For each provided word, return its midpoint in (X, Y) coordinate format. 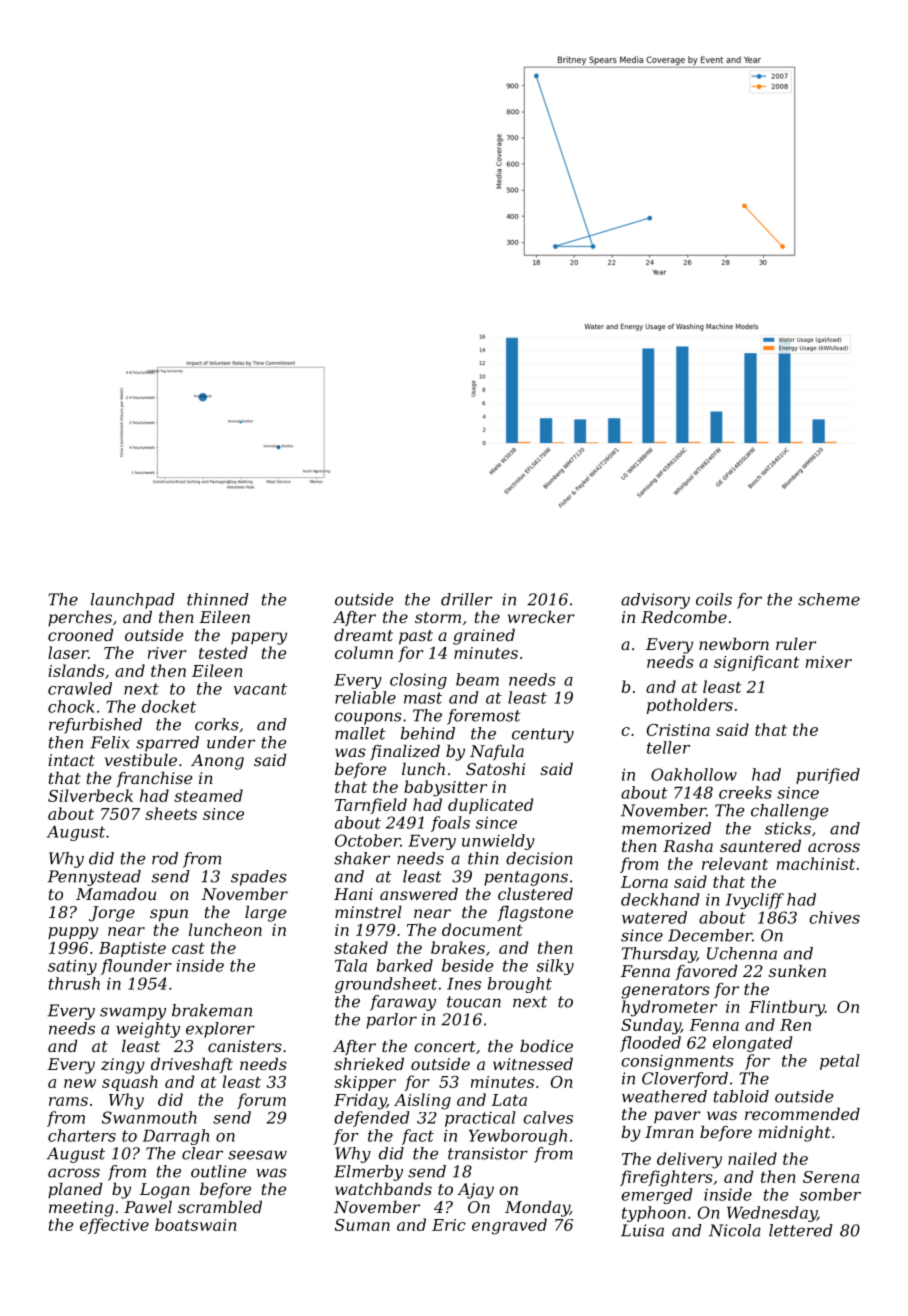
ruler (796, 644)
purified (828, 776)
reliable (365, 697)
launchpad (133, 601)
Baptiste (132, 949)
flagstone (535, 913)
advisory (655, 601)
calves (548, 1117)
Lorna (644, 882)
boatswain (196, 1224)
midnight (794, 1134)
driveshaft (192, 1065)
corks (217, 724)
